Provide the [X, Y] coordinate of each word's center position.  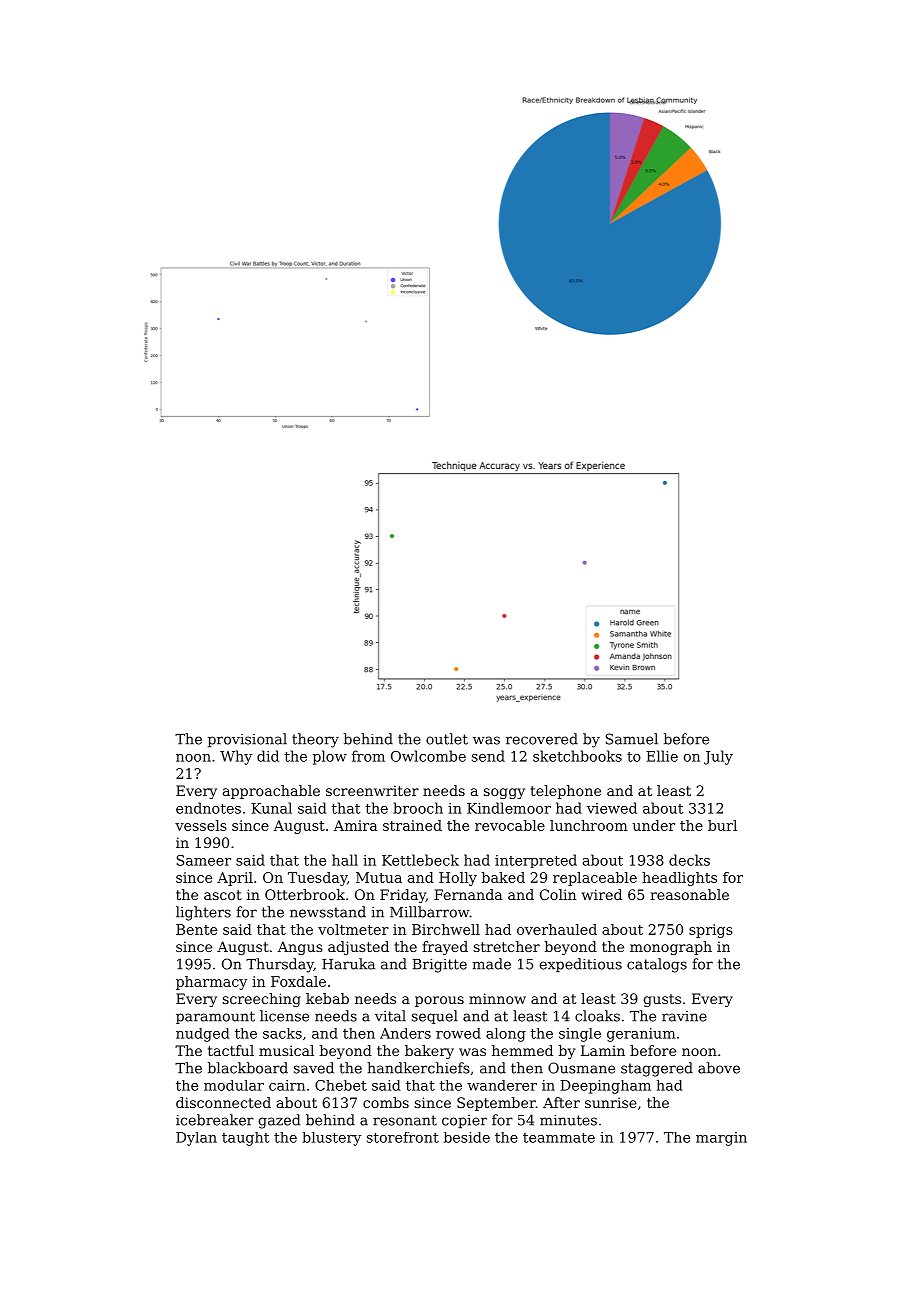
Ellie [662, 756]
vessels [201, 825]
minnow [497, 998]
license [284, 1016]
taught [245, 1139]
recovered [542, 739]
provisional [247, 740]
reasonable [689, 894]
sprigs [711, 931]
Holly [458, 879]
